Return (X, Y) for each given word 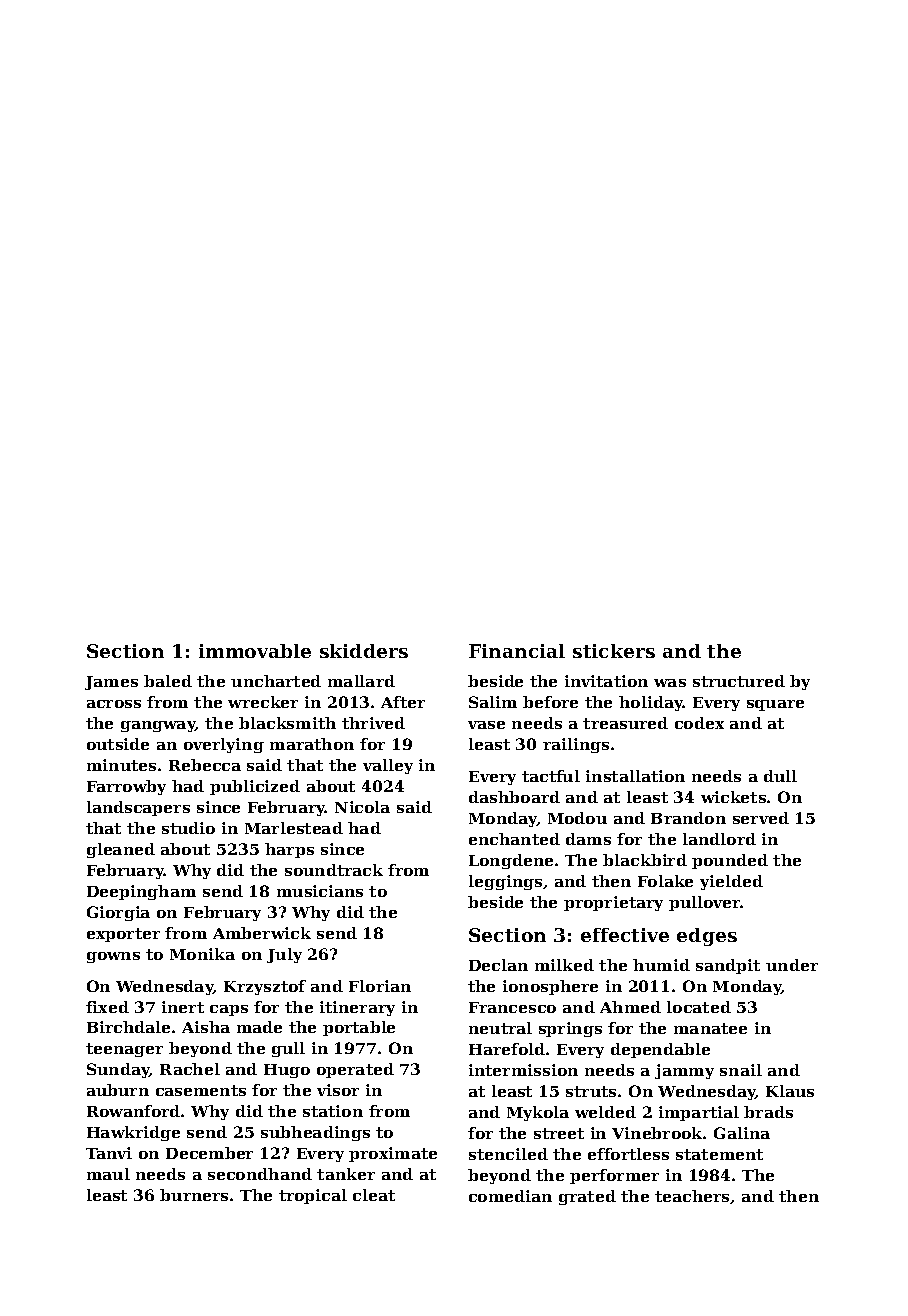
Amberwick (262, 933)
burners (194, 1195)
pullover (705, 903)
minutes (121, 765)
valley (388, 766)
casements (201, 1090)
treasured (625, 723)
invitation (606, 681)
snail (741, 1070)
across (114, 704)
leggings (505, 882)
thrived (373, 723)
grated (587, 1197)
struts (591, 1091)
